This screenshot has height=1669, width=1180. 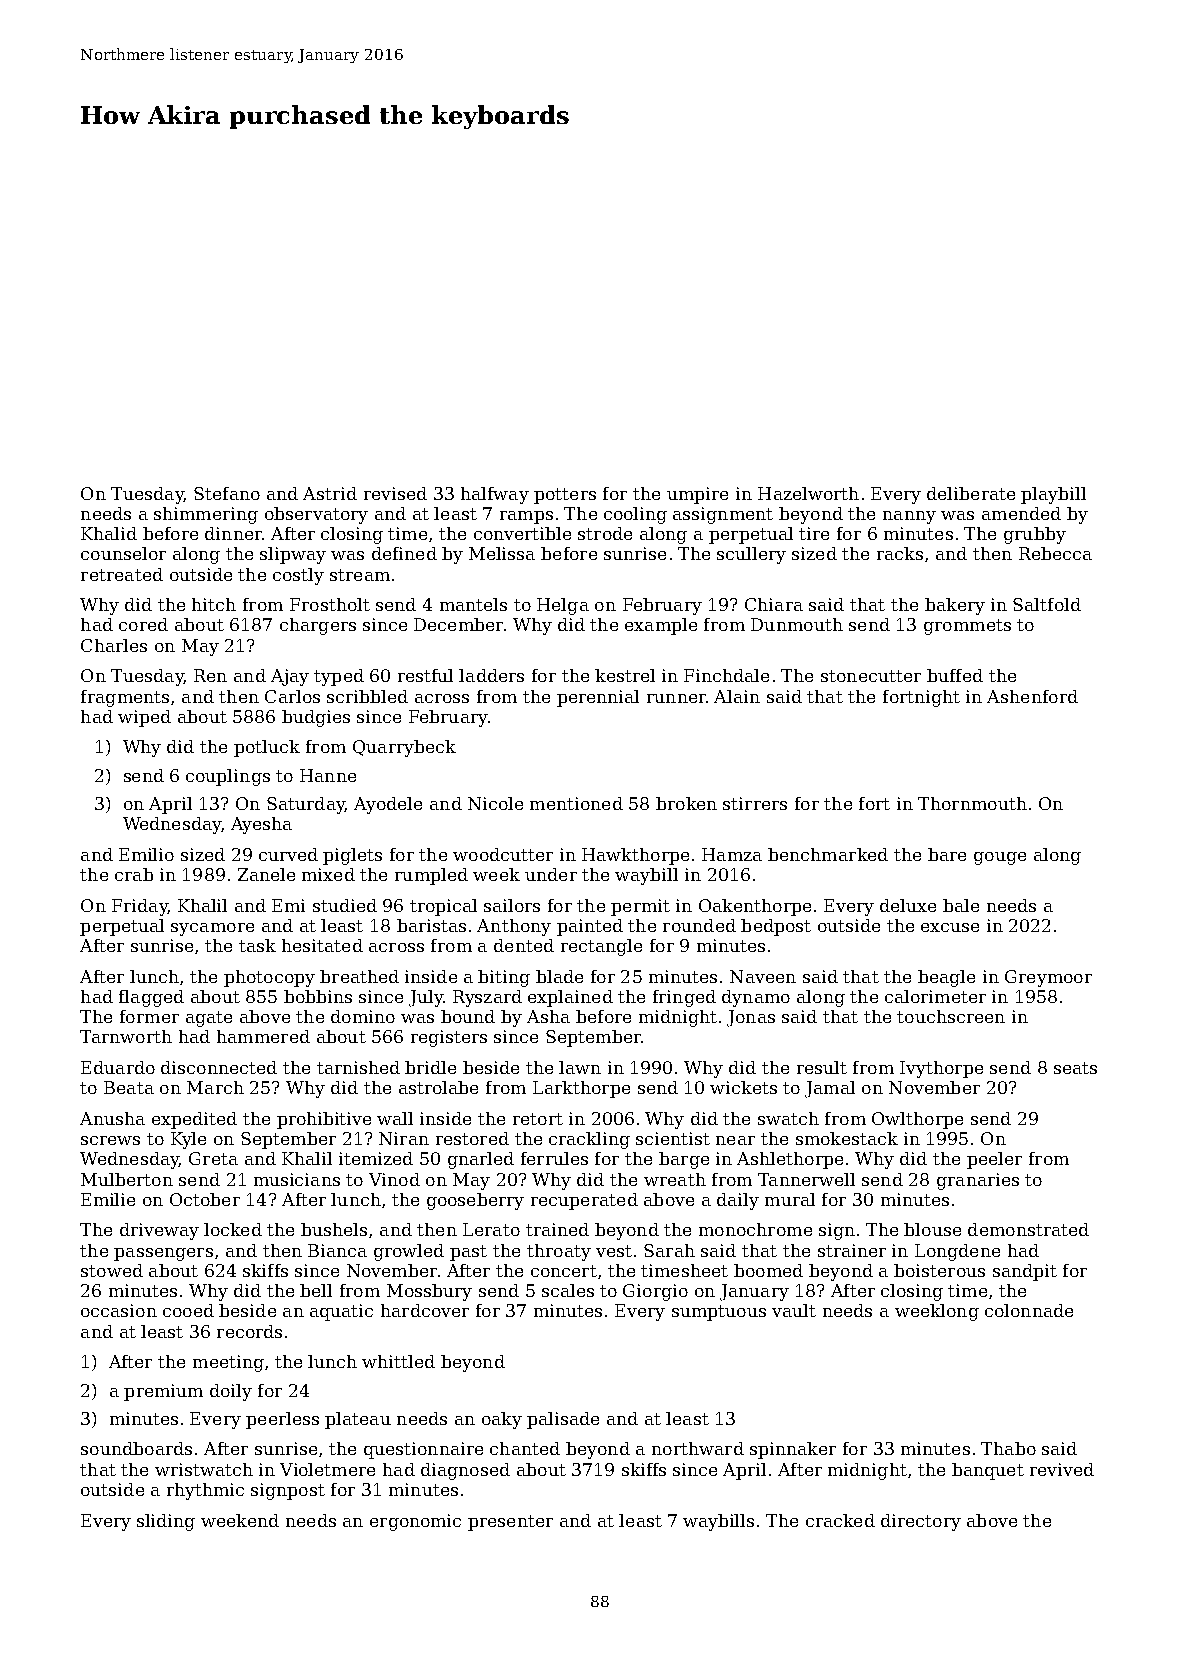 I want to click on lawn, so click(x=580, y=1067).
